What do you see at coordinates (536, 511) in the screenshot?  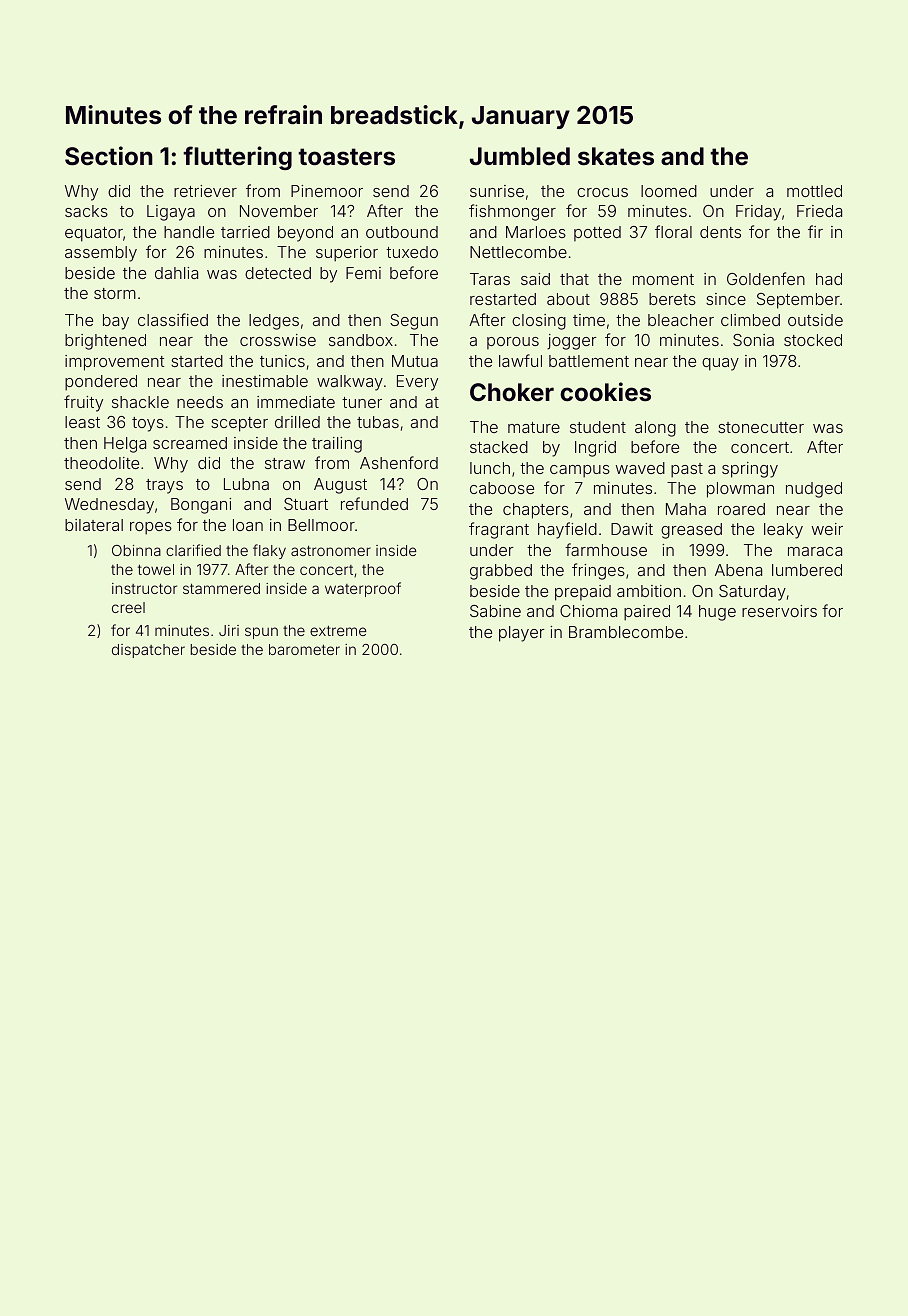 I see `chapters` at bounding box center [536, 511].
